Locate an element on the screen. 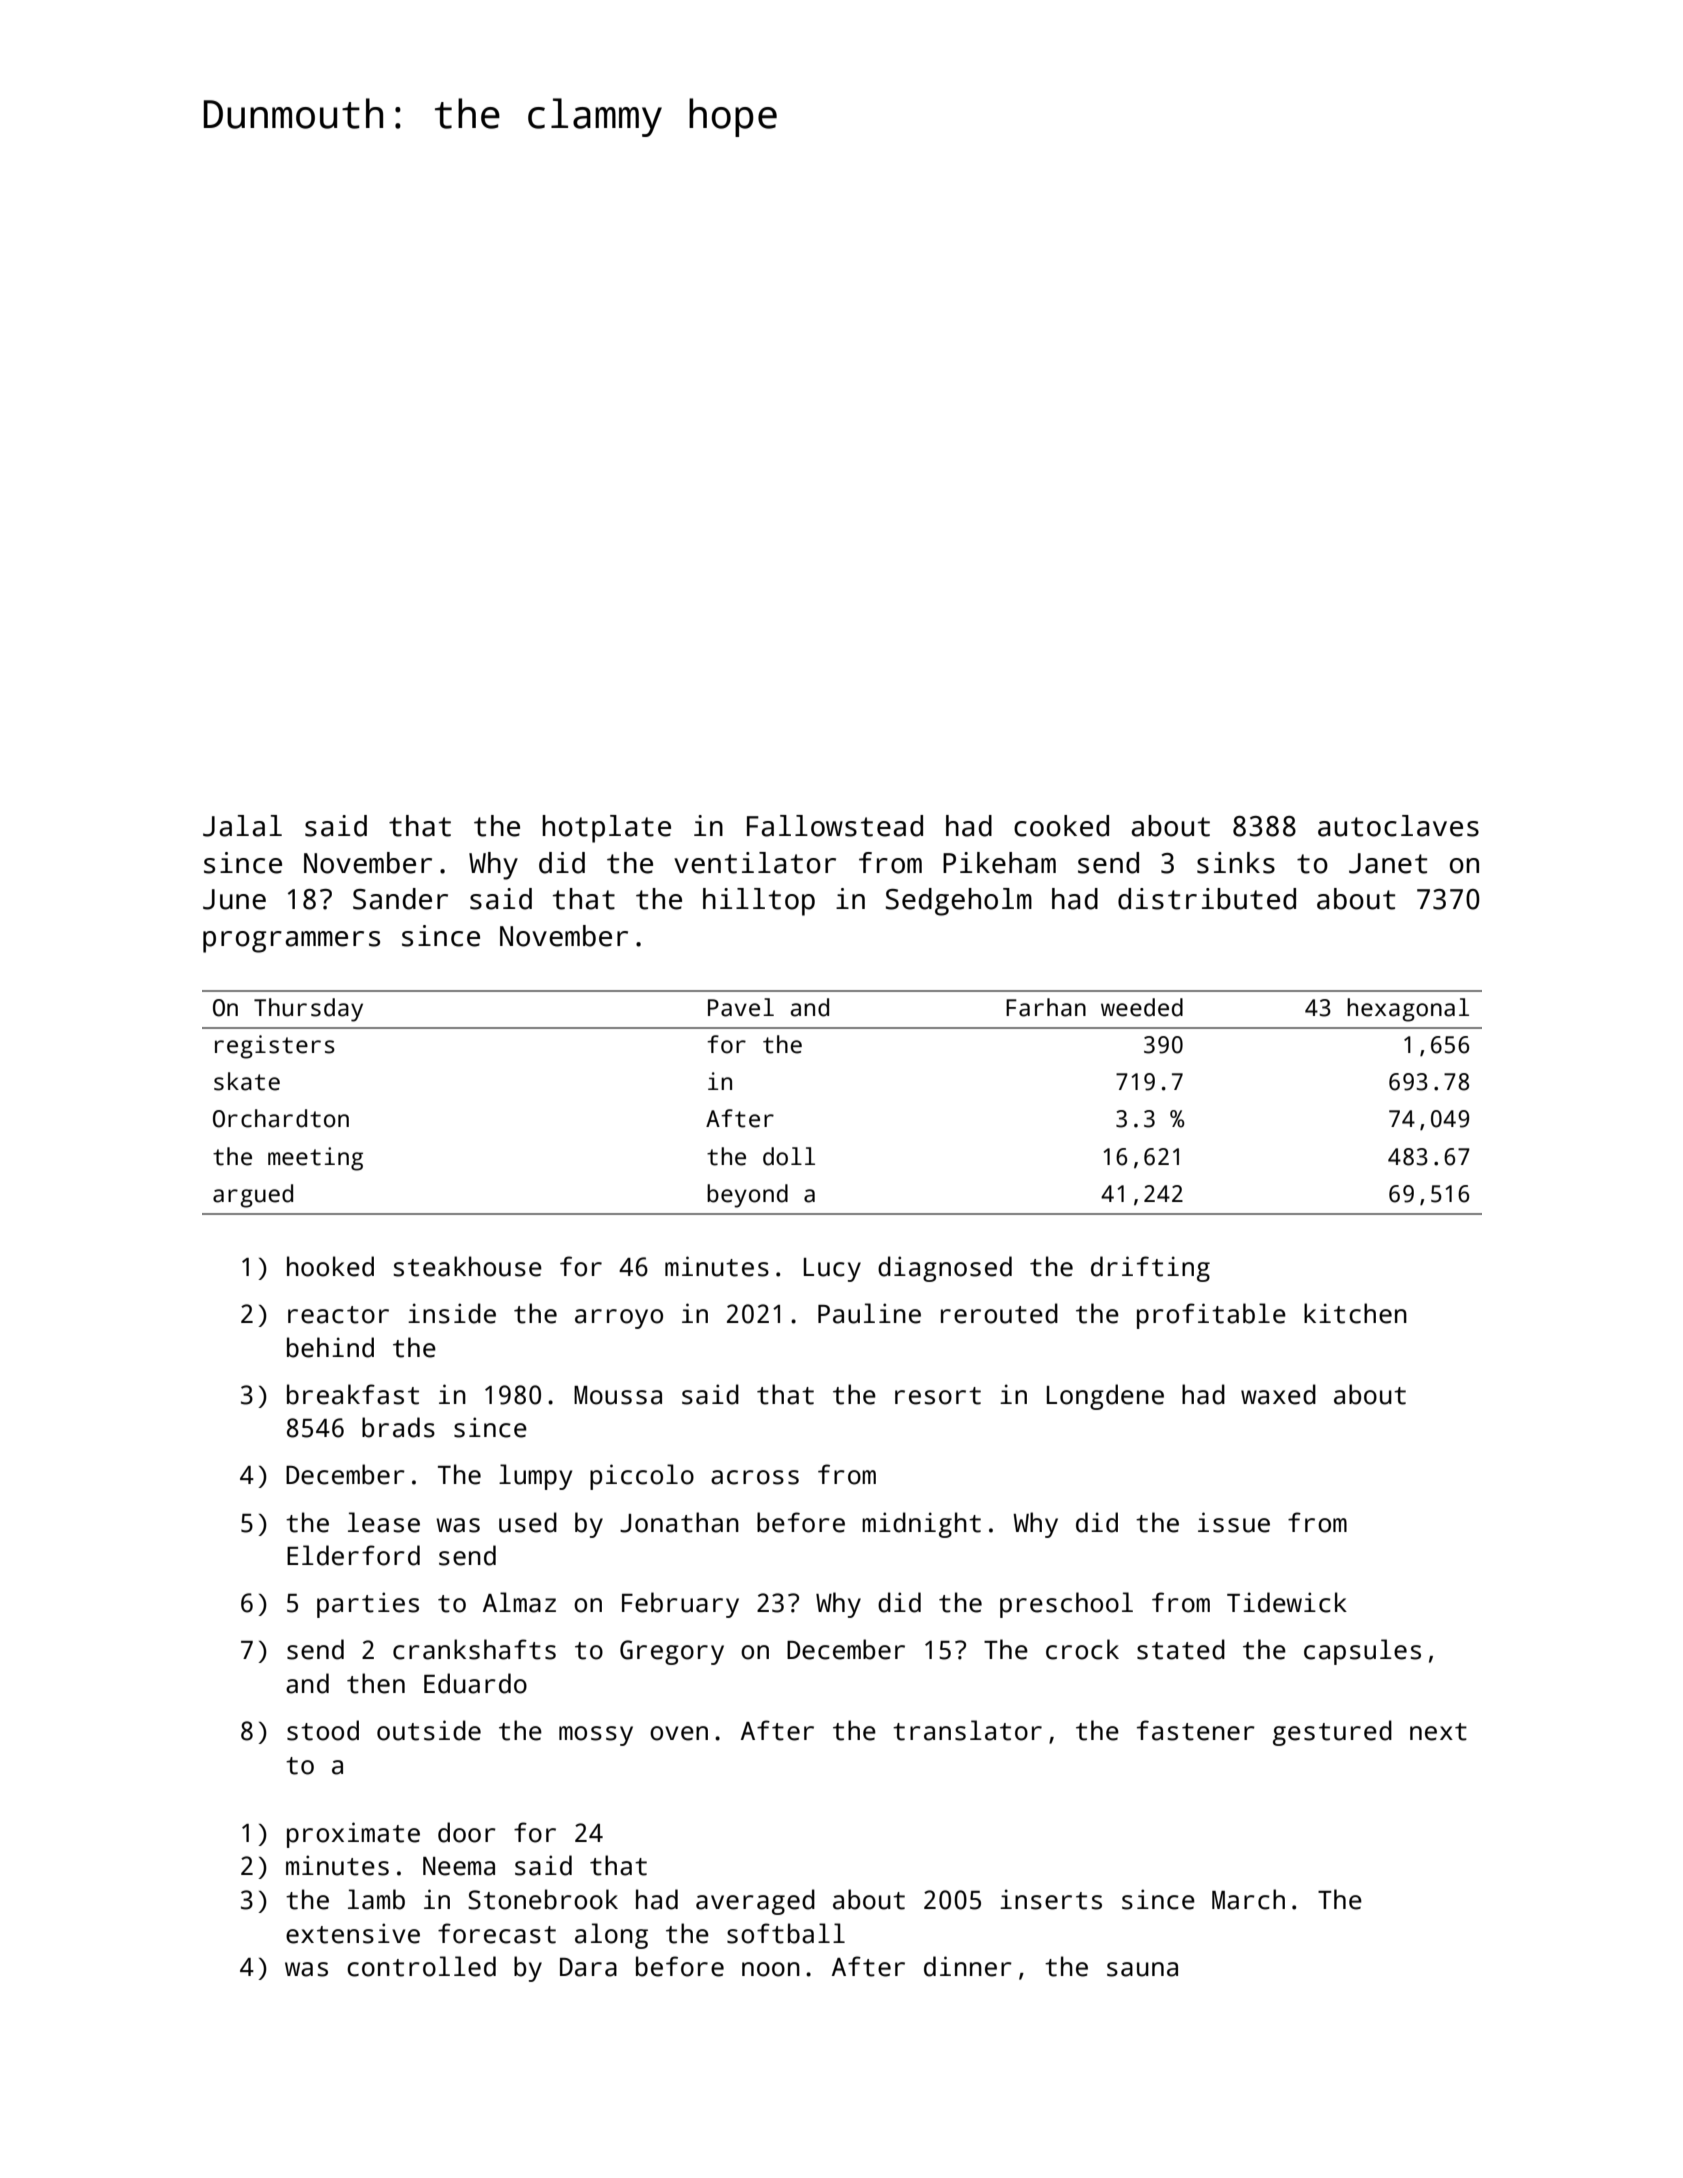 This screenshot has width=1683, height=2178. hotplate is located at coordinates (606, 829).
